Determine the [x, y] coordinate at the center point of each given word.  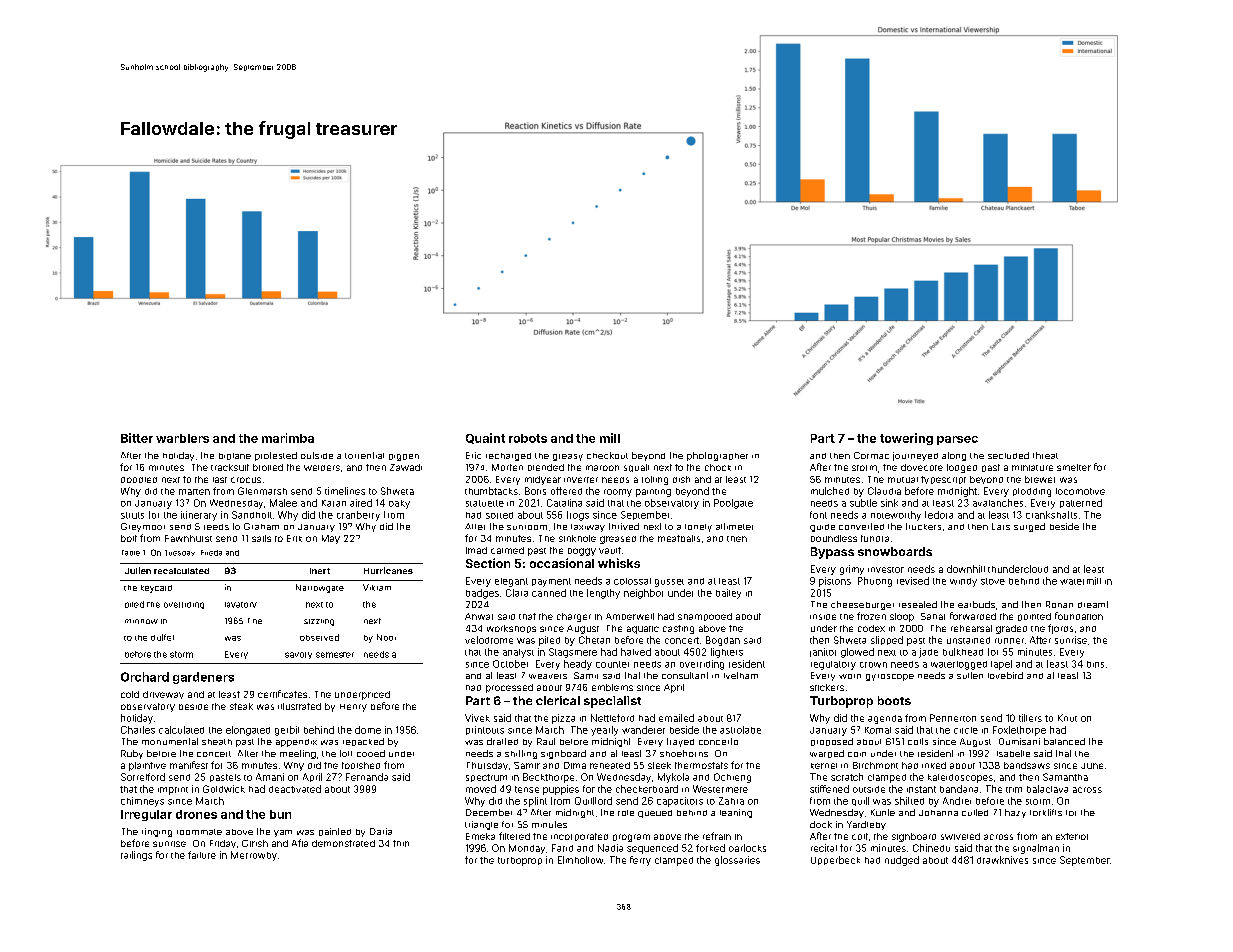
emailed [676, 718]
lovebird [1005, 675]
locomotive [1080, 491]
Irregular [146, 815]
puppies [561, 790]
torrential [364, 455]
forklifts [1046, 812]
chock [718, 467]
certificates [282, 694]
